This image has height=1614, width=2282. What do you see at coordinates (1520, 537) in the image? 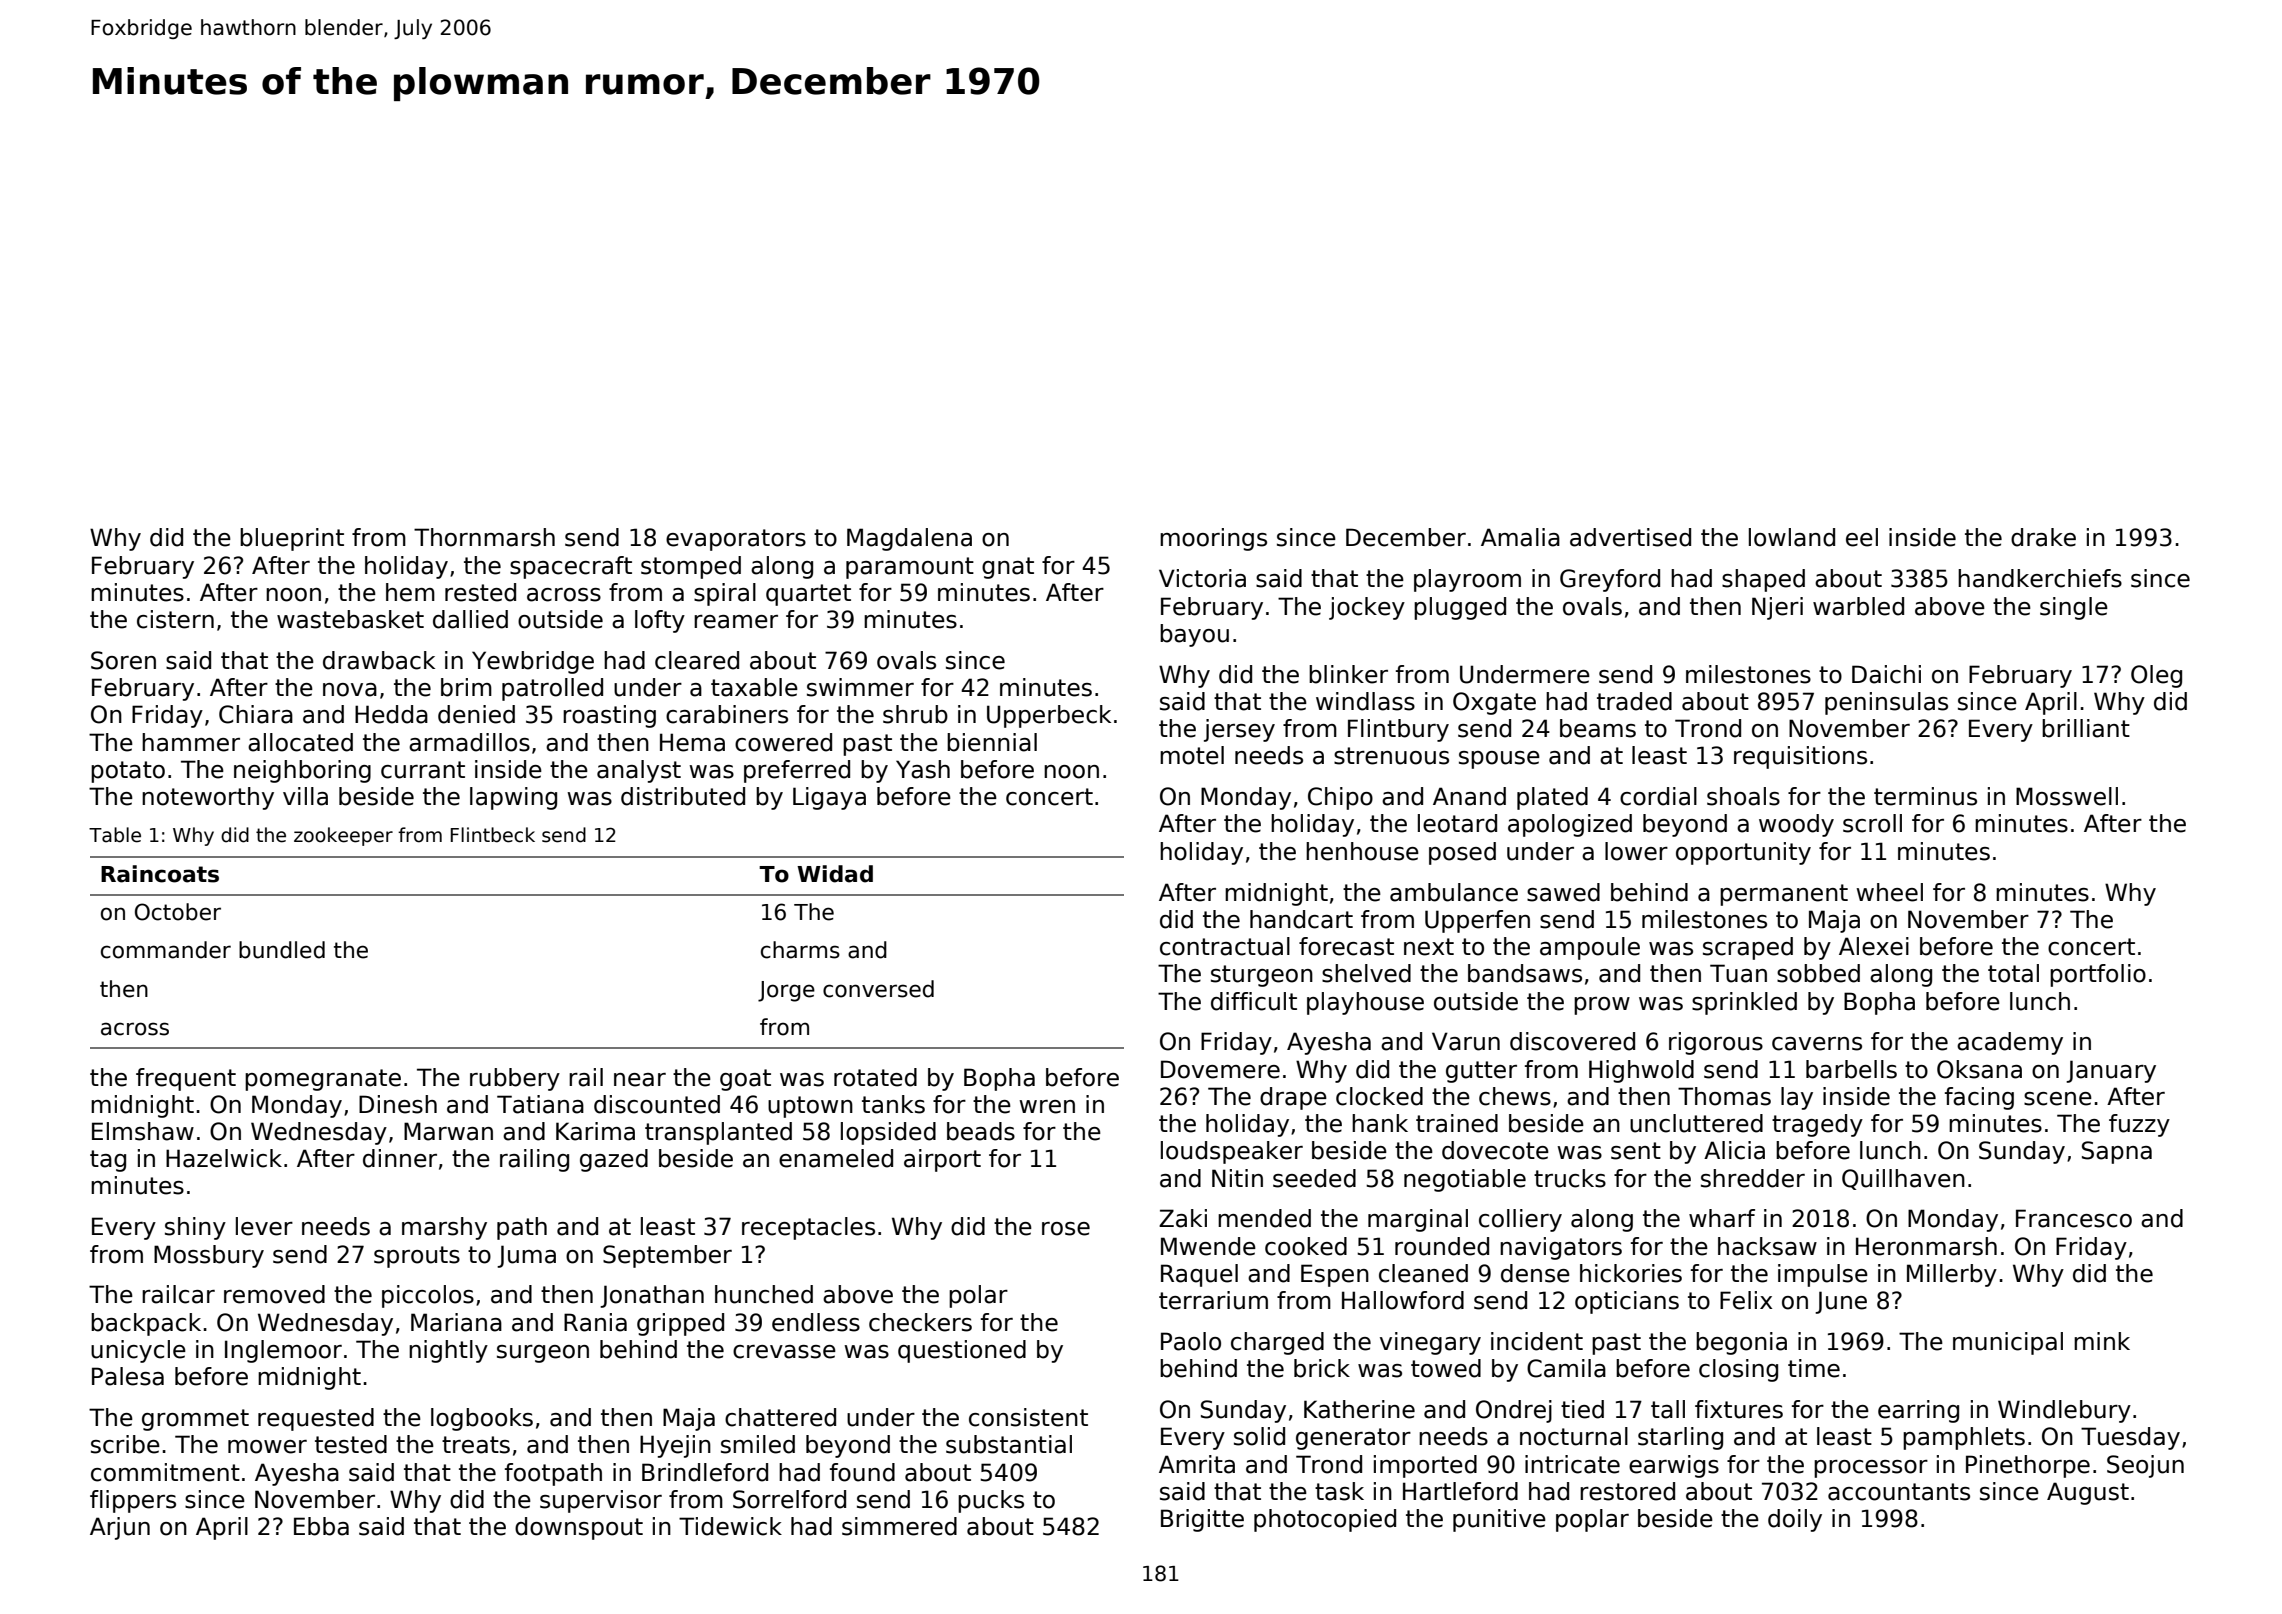
I see `Amalia` at bounding box center [1520, 537].
